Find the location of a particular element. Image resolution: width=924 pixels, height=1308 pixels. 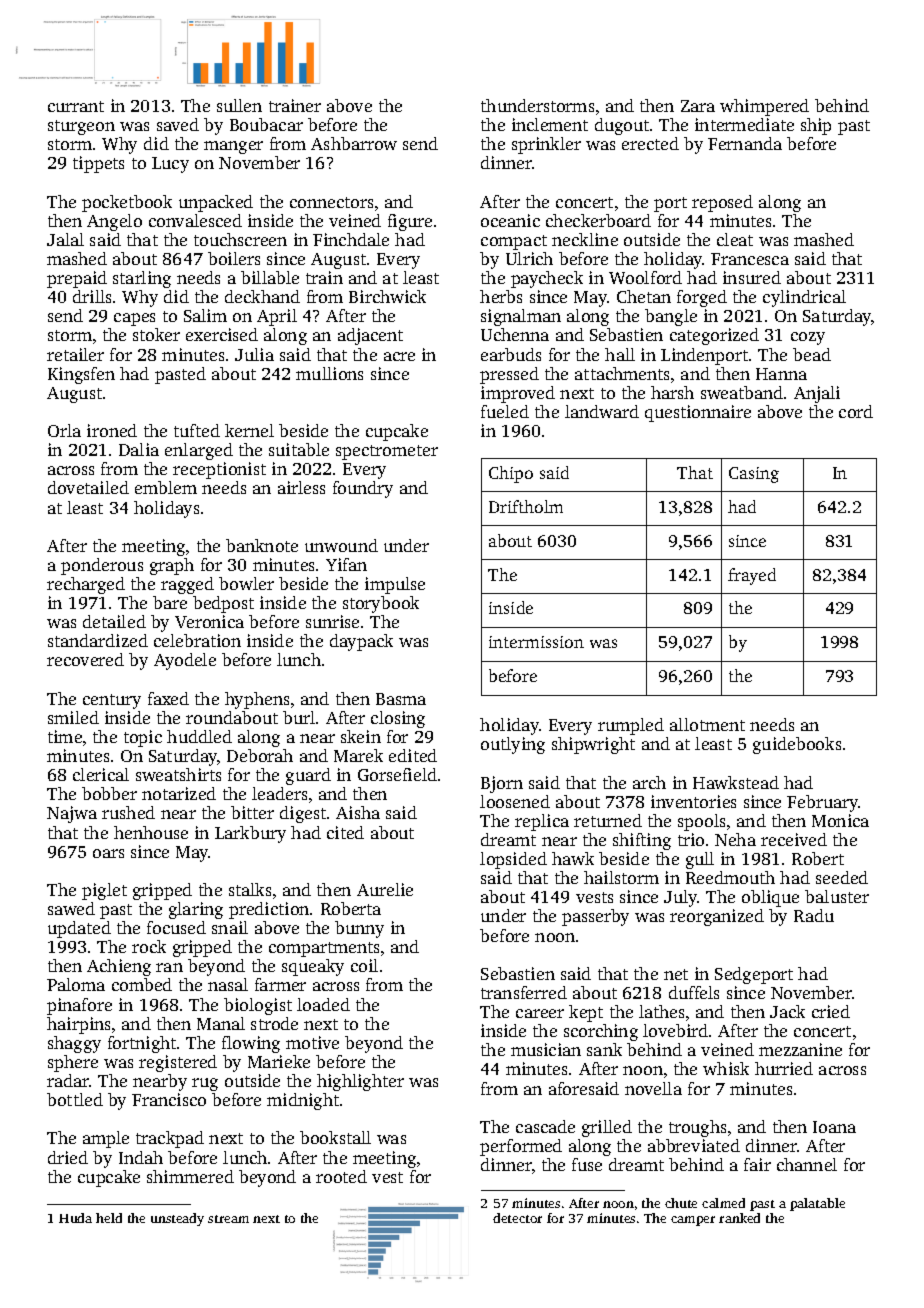

Jack is located at coordinates (787, 1011).
